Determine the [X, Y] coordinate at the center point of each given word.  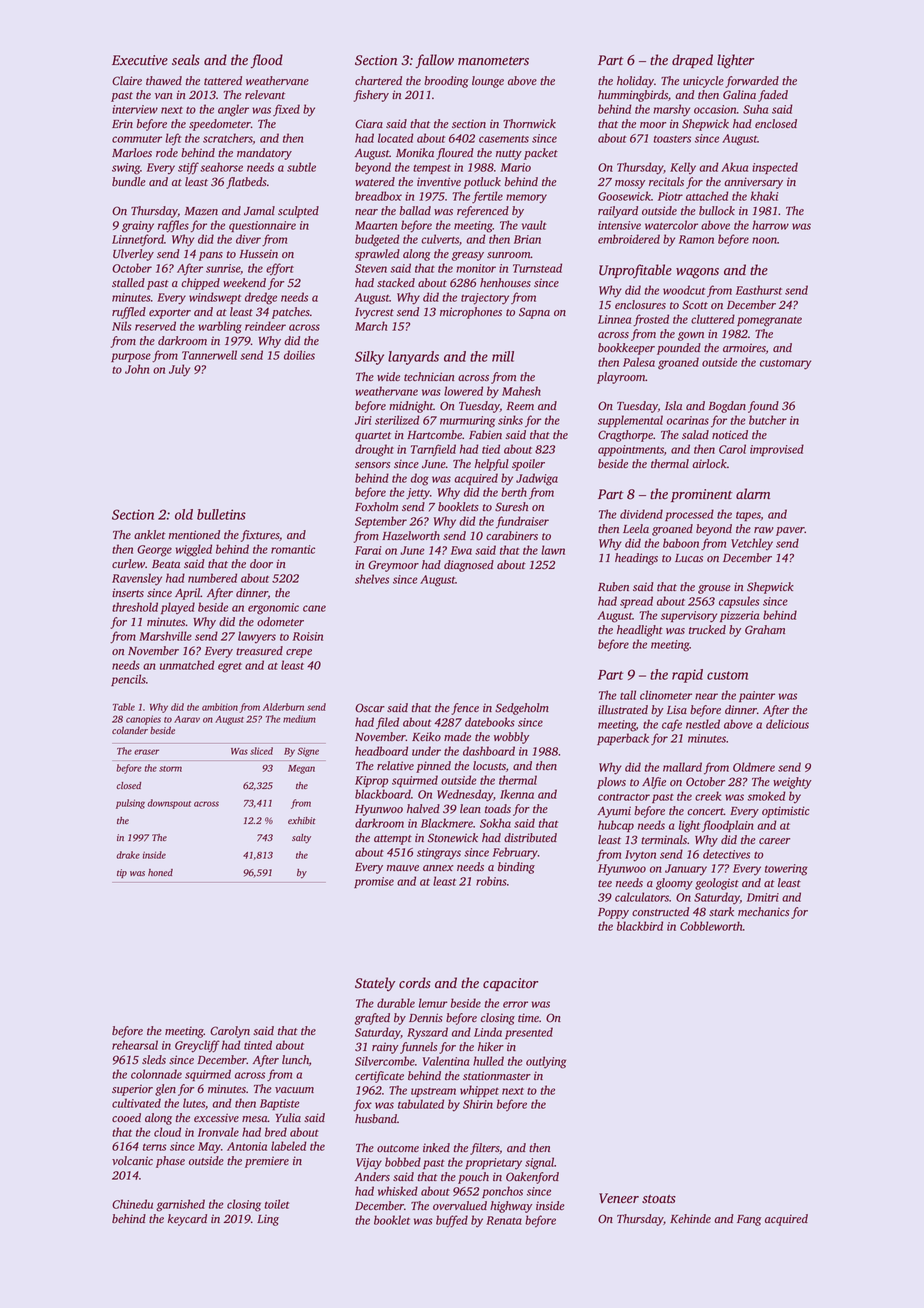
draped [692, 61]
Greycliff [197, 1046]
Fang [749, 1220]
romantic [293, 549]
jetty [418, 494]
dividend [641, 514]
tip [122, 873]
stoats [659, 1199]
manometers [493, 61]
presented [529, 1033]
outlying [546, 1062]
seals [186, 60]
